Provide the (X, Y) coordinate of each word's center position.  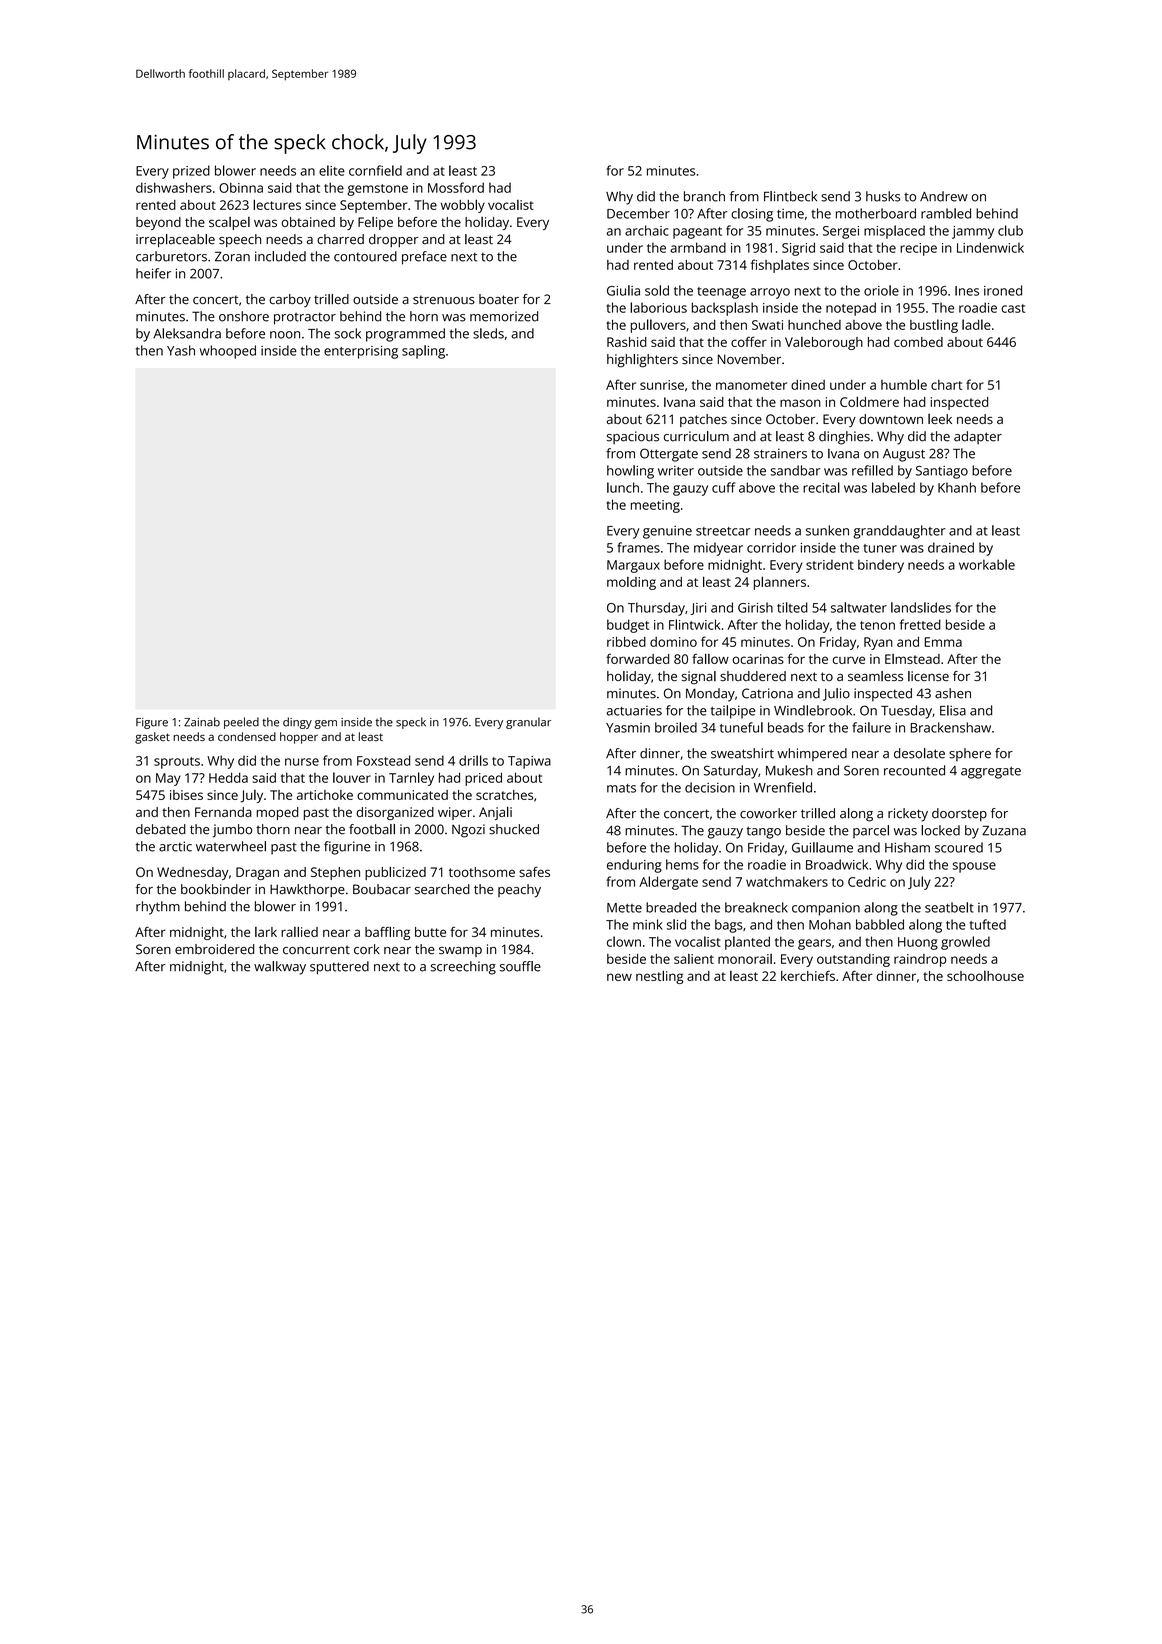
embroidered (214, 949)
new (619, 977)
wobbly (463, 206)
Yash (181, 350)
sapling (423, 352)
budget (628, 626)
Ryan (878, 643)
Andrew (944, 196)
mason (800, 403)
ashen (953, 693)
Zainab (202, 722)
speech (240, 240)
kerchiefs (808, 975)
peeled (241, 723)
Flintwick (694, 624)
